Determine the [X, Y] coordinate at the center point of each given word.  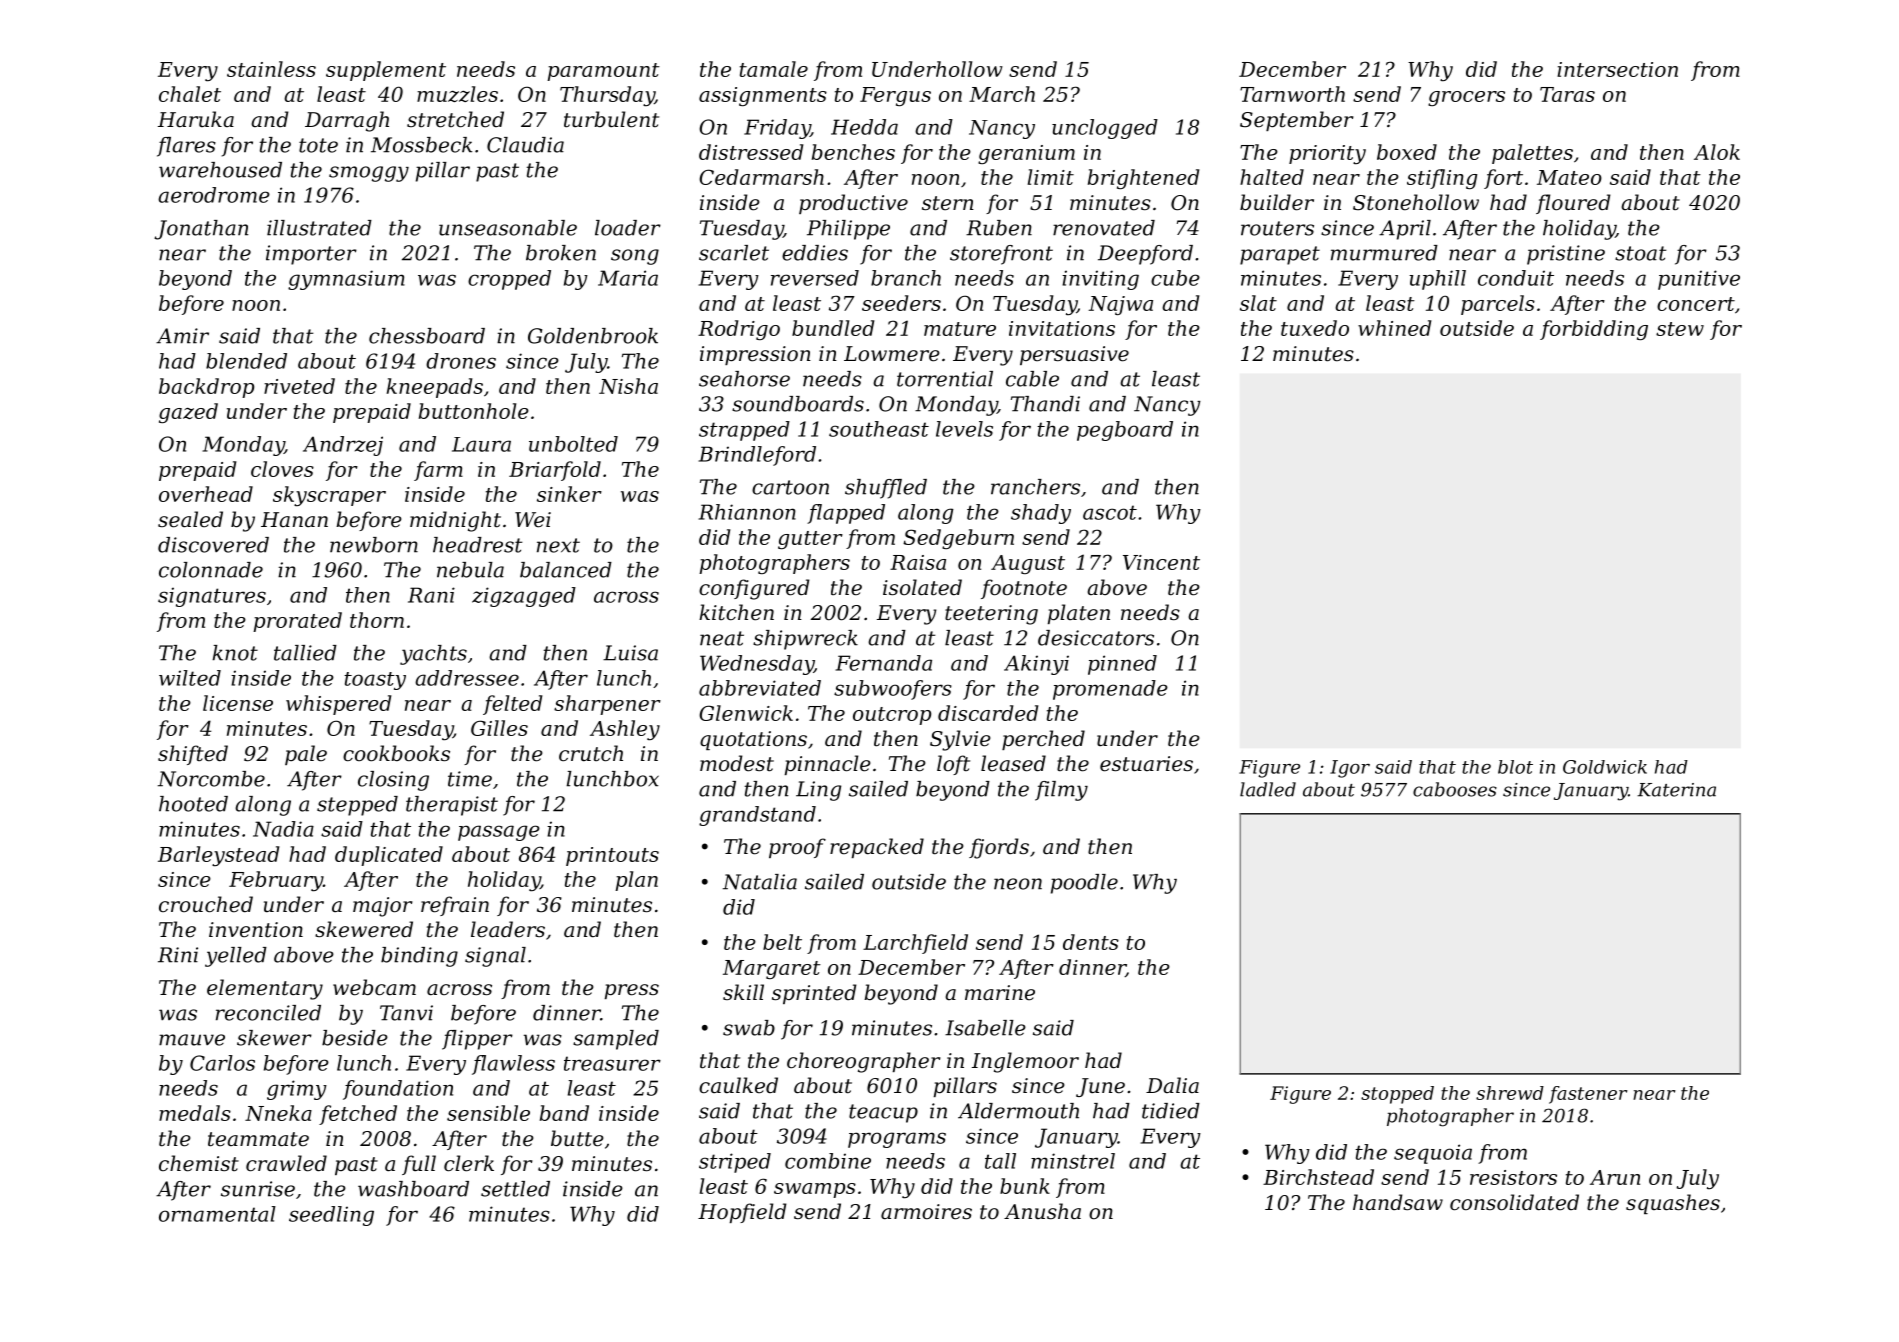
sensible [488, 1113]
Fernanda [883, 663]
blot [1515, 767]
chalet [190, 94]
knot [235, 653]
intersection [1617, 69]
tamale [774, 69]
